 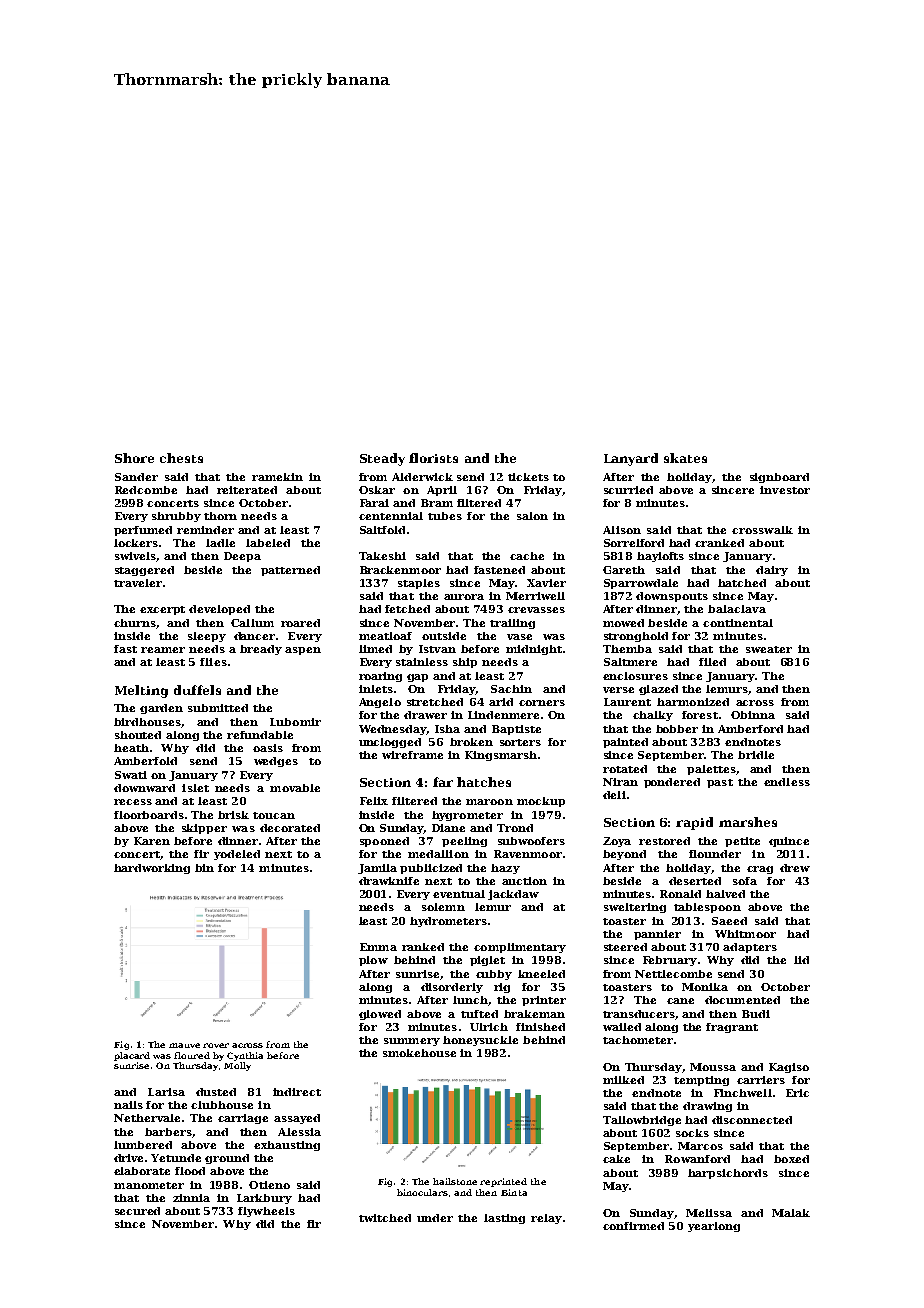 What do you see at coordinates (375, 649) in the image?
I see `limed` at bounding box center [375, 649].
